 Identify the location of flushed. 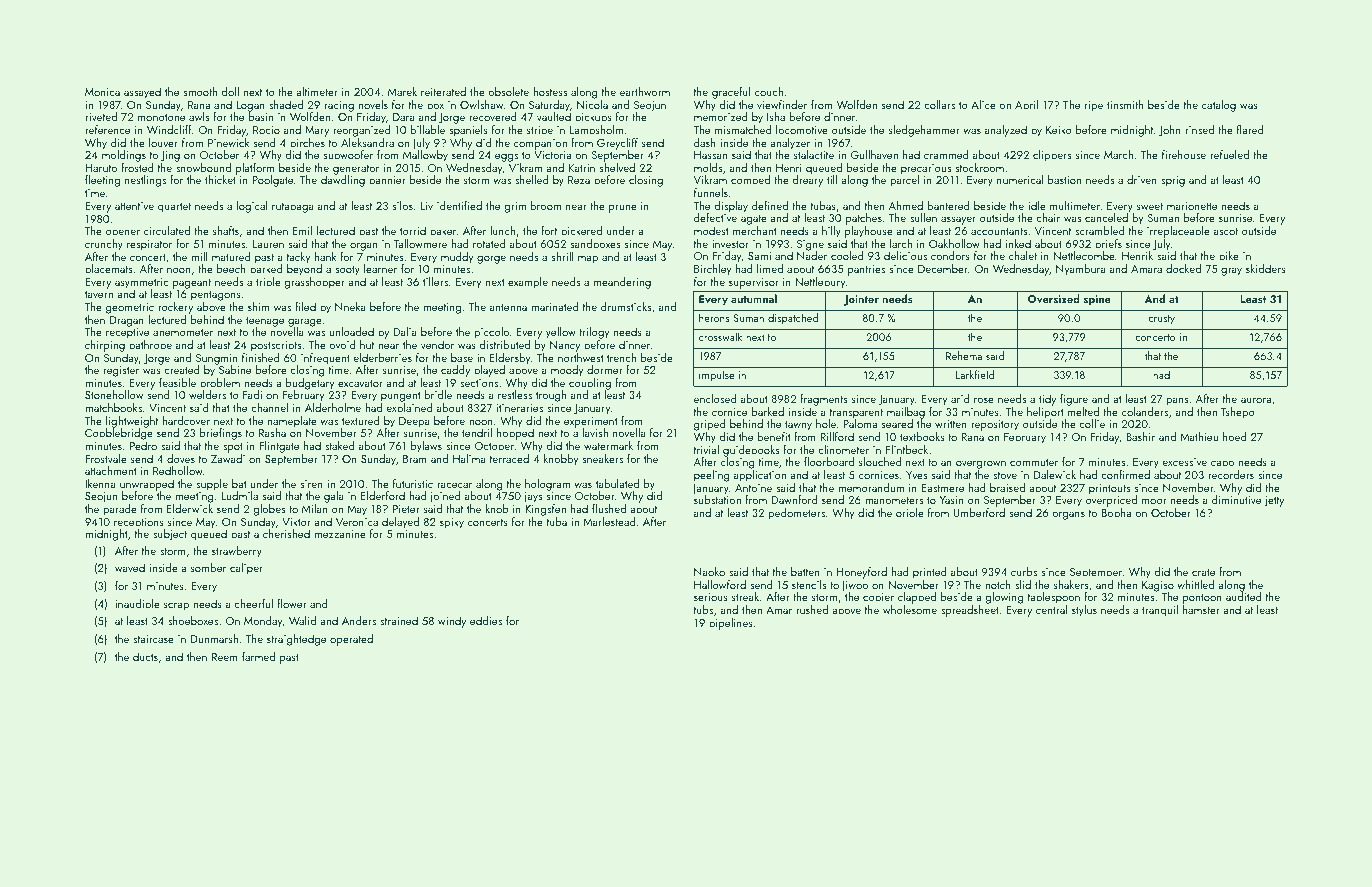
(609, 508).
